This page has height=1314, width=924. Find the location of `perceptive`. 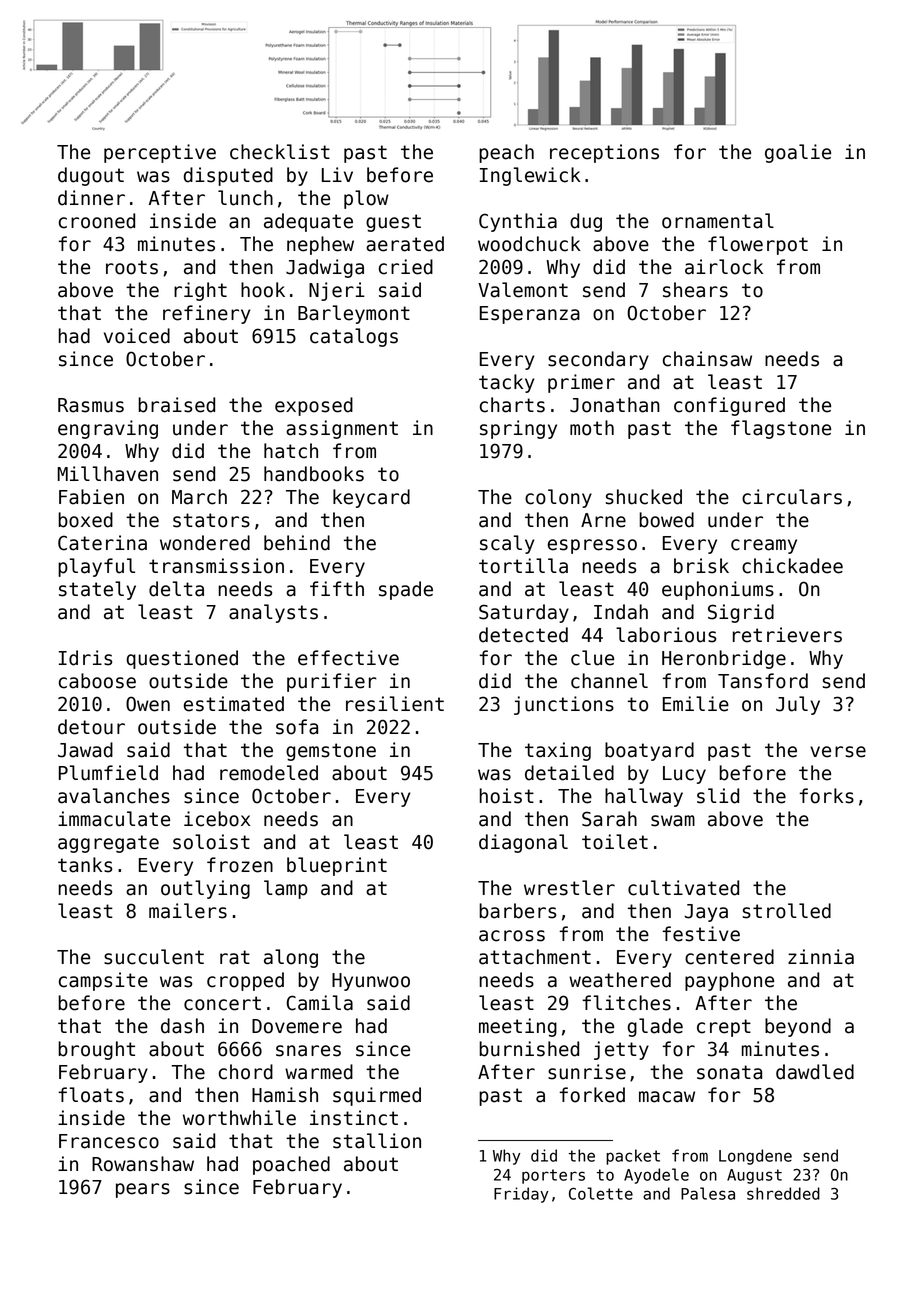

perceptive is located at coordinates (160, 153).
